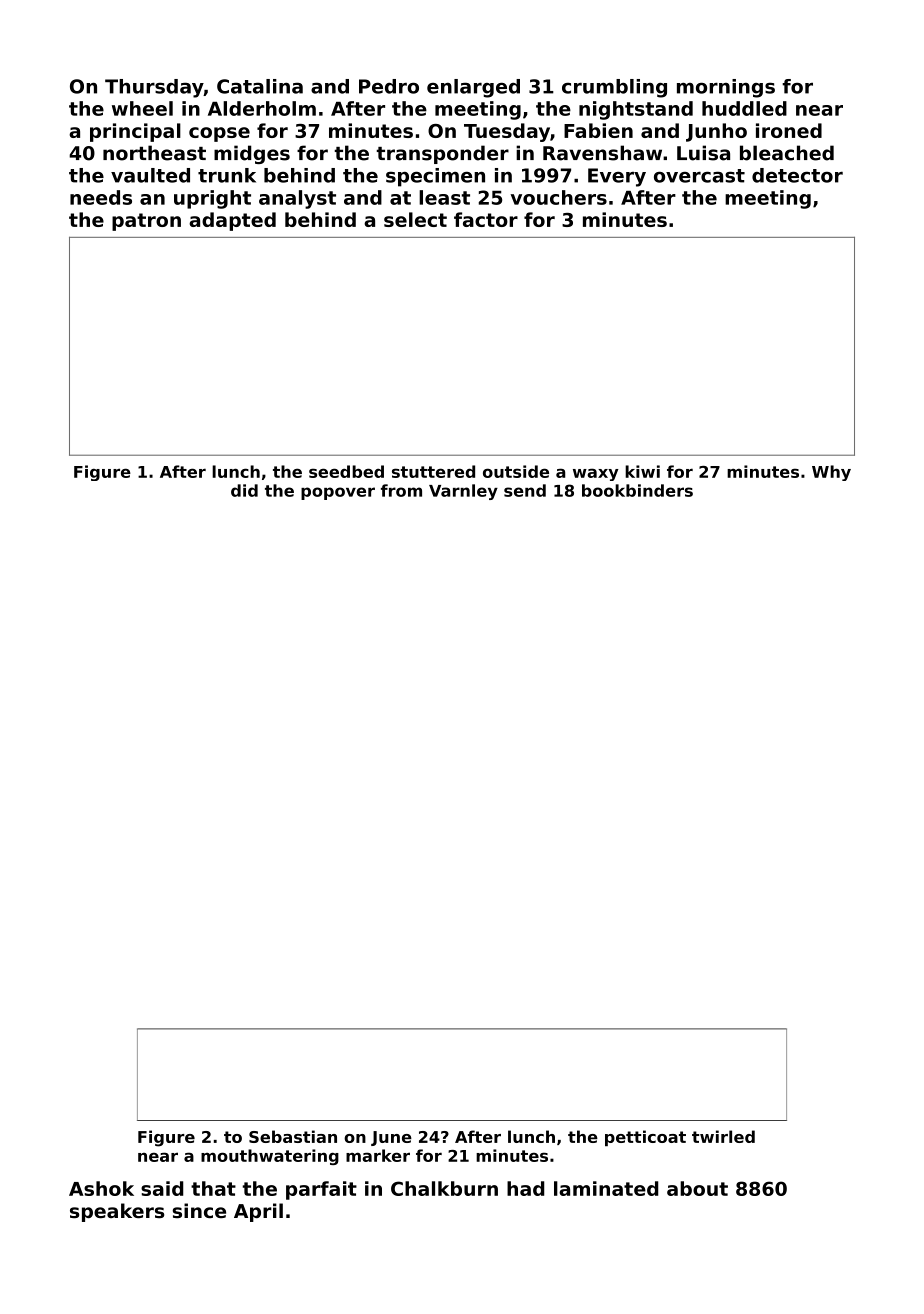 The image size is (924, 1314). Describe the element at coordinates (645, 1138) in the screenshot. I see `petticoat` at that location.
